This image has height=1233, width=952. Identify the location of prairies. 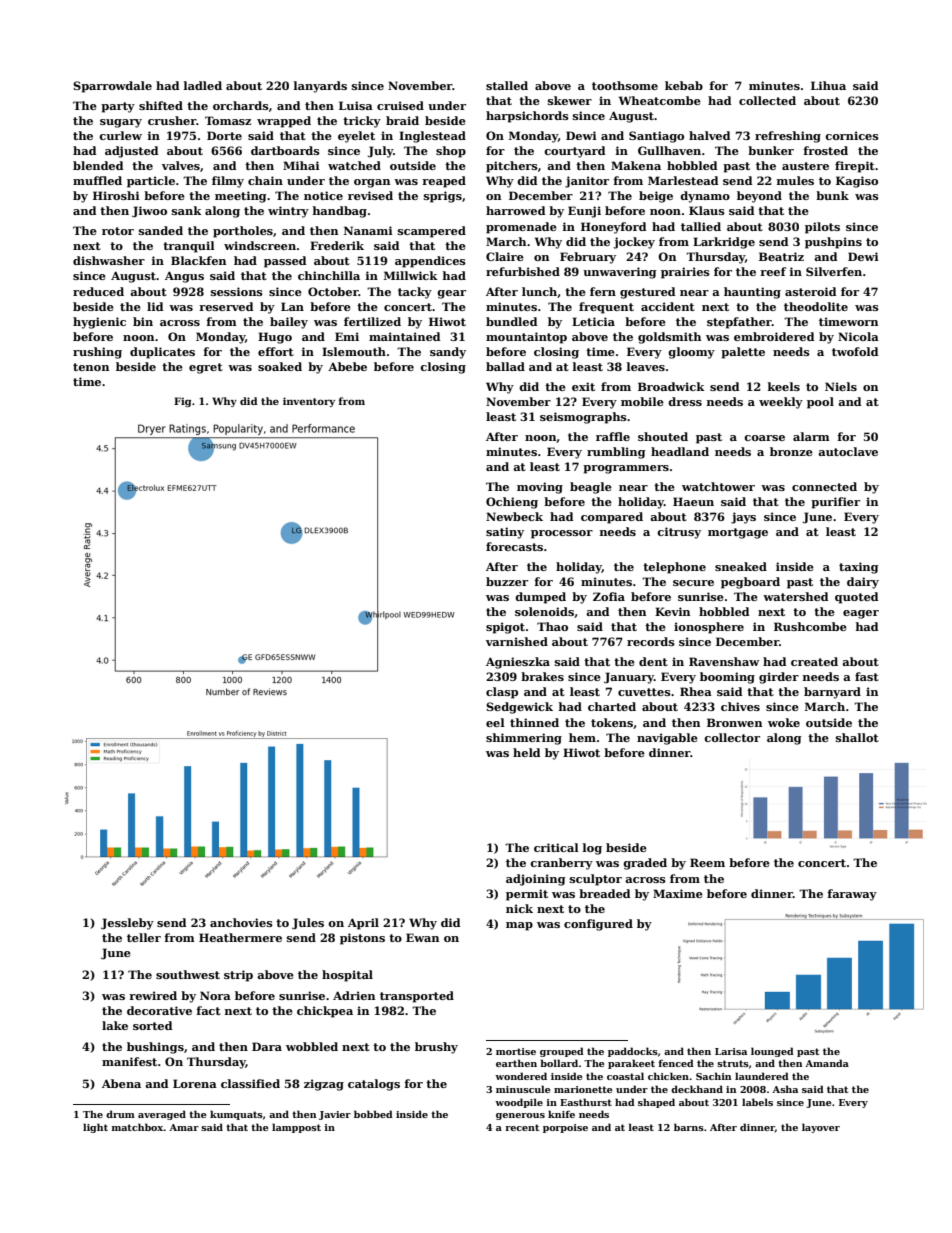
(685, 273).
